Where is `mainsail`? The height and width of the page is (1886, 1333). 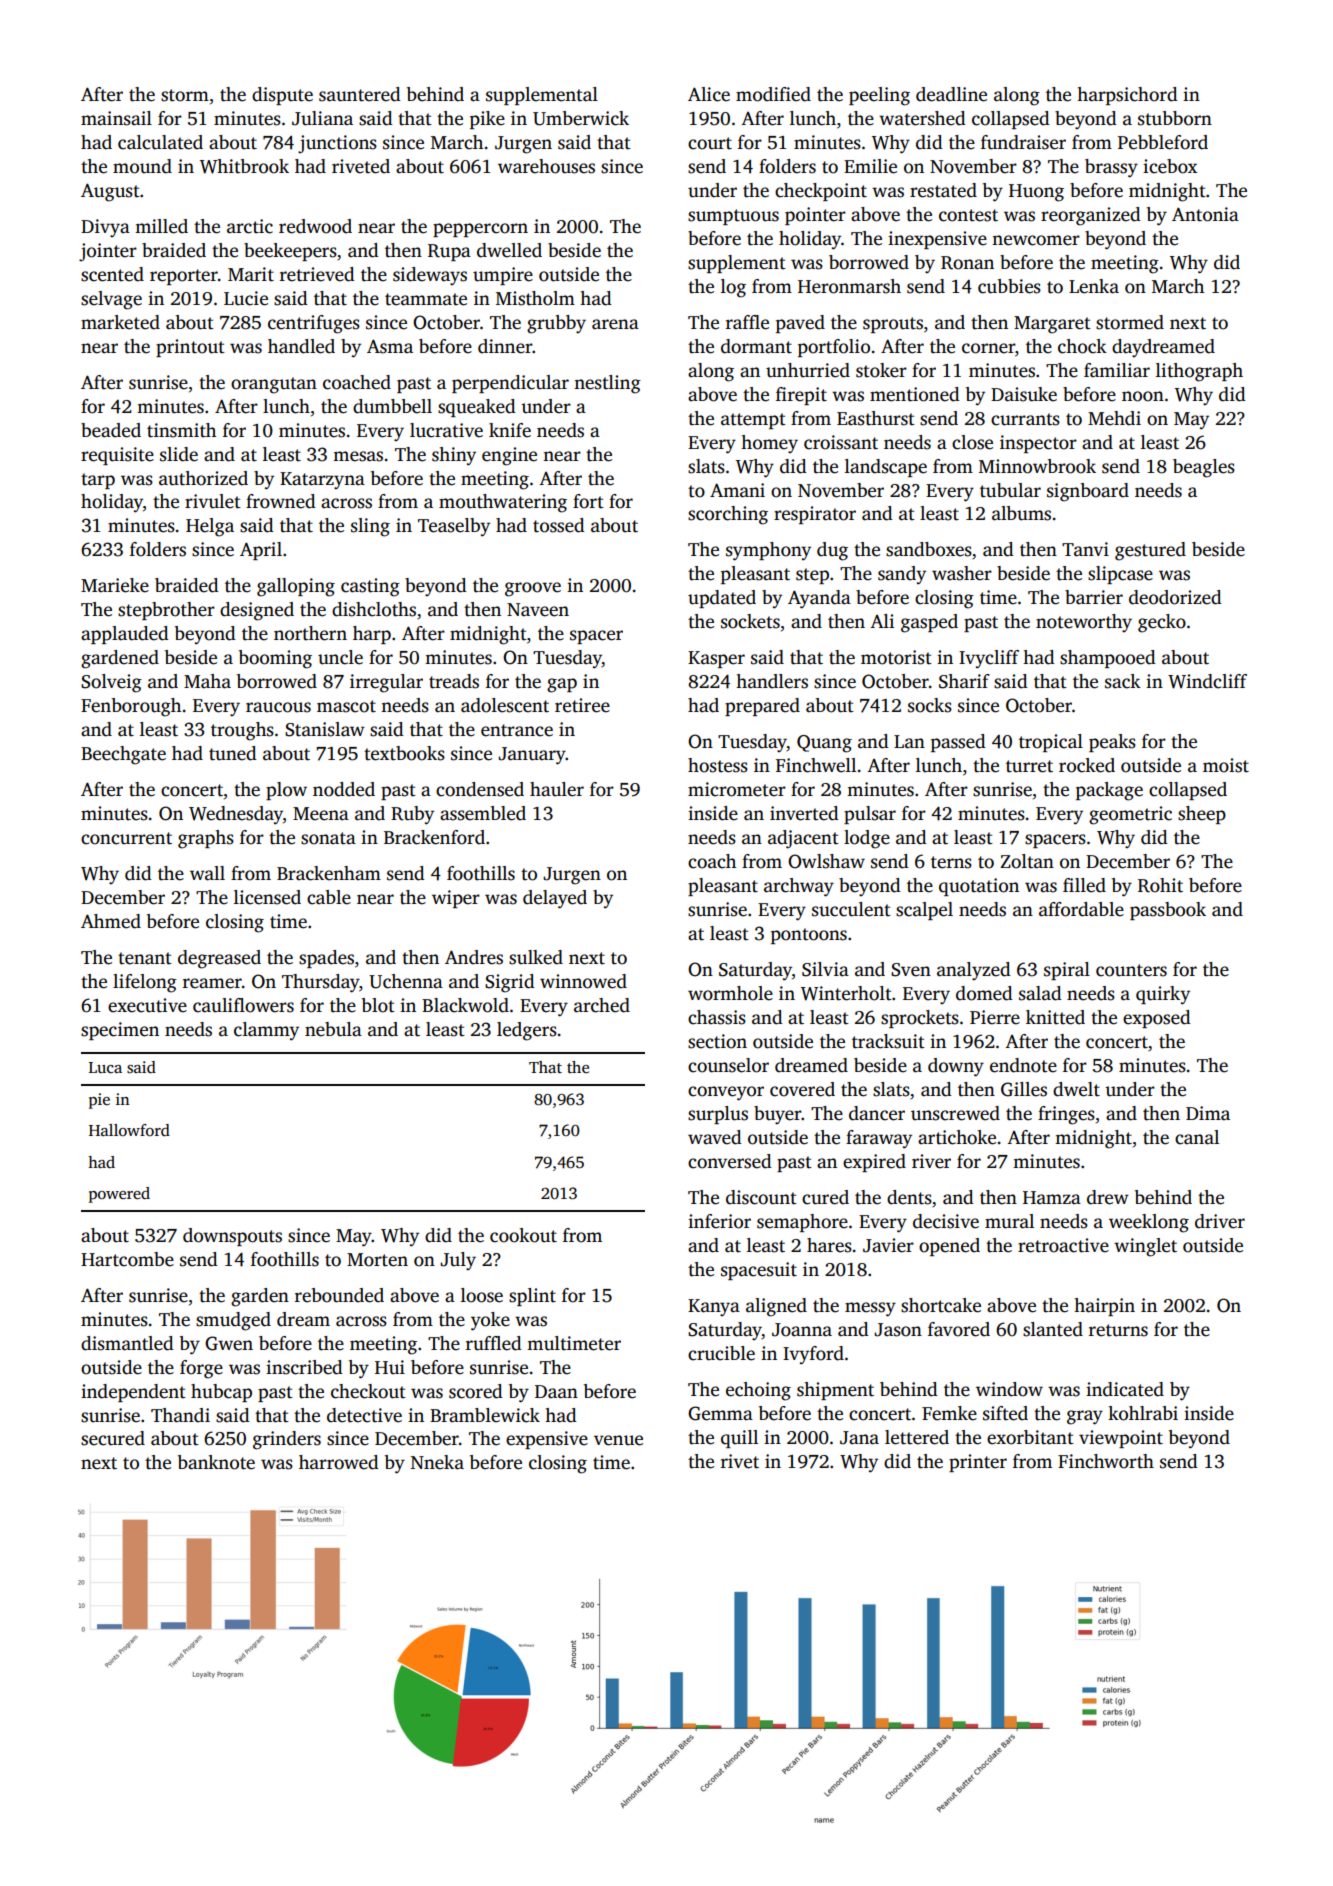 mainsail is located at coordinates (116, 118).
